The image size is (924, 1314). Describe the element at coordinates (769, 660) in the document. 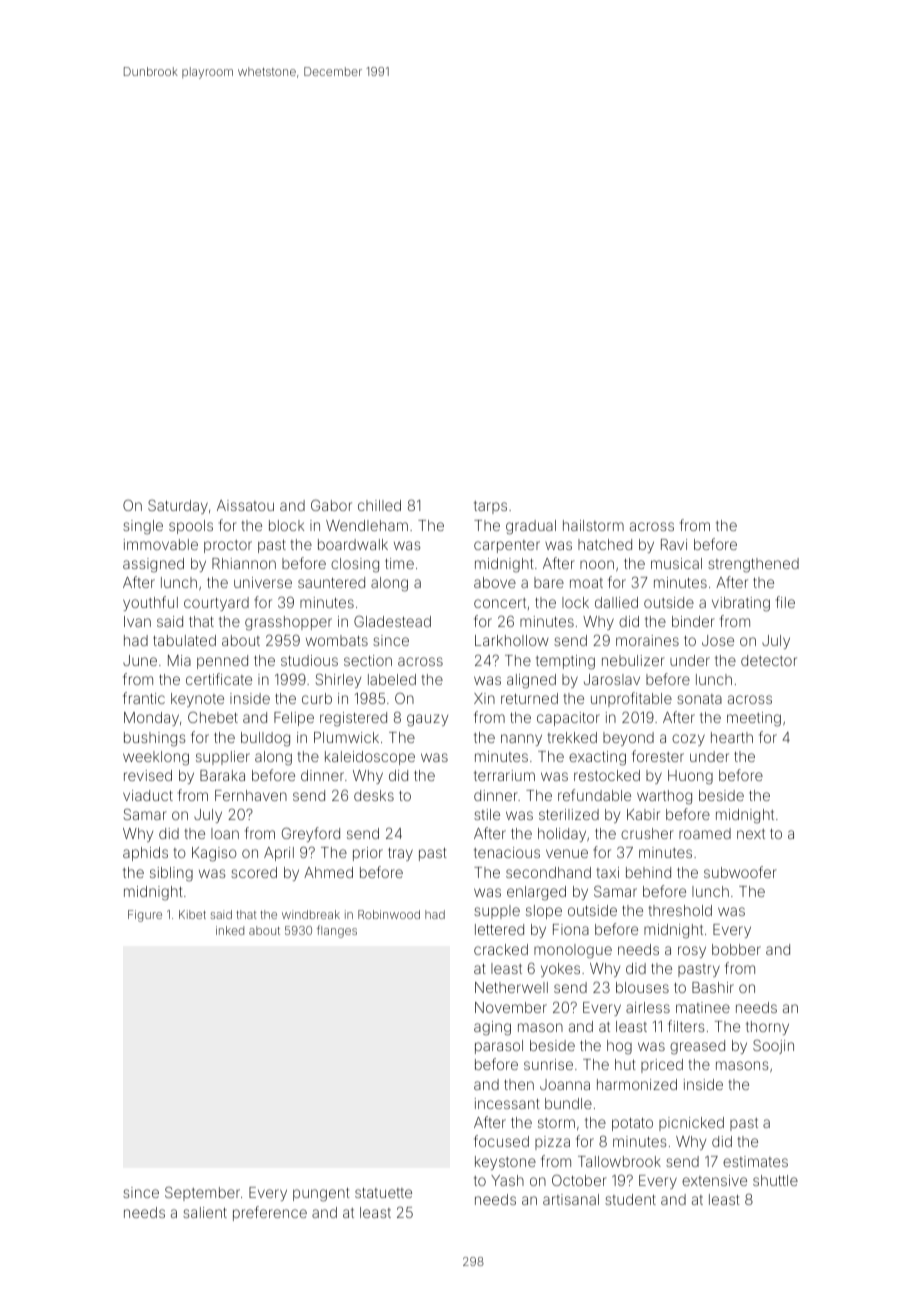

I see `detector` at that location.
